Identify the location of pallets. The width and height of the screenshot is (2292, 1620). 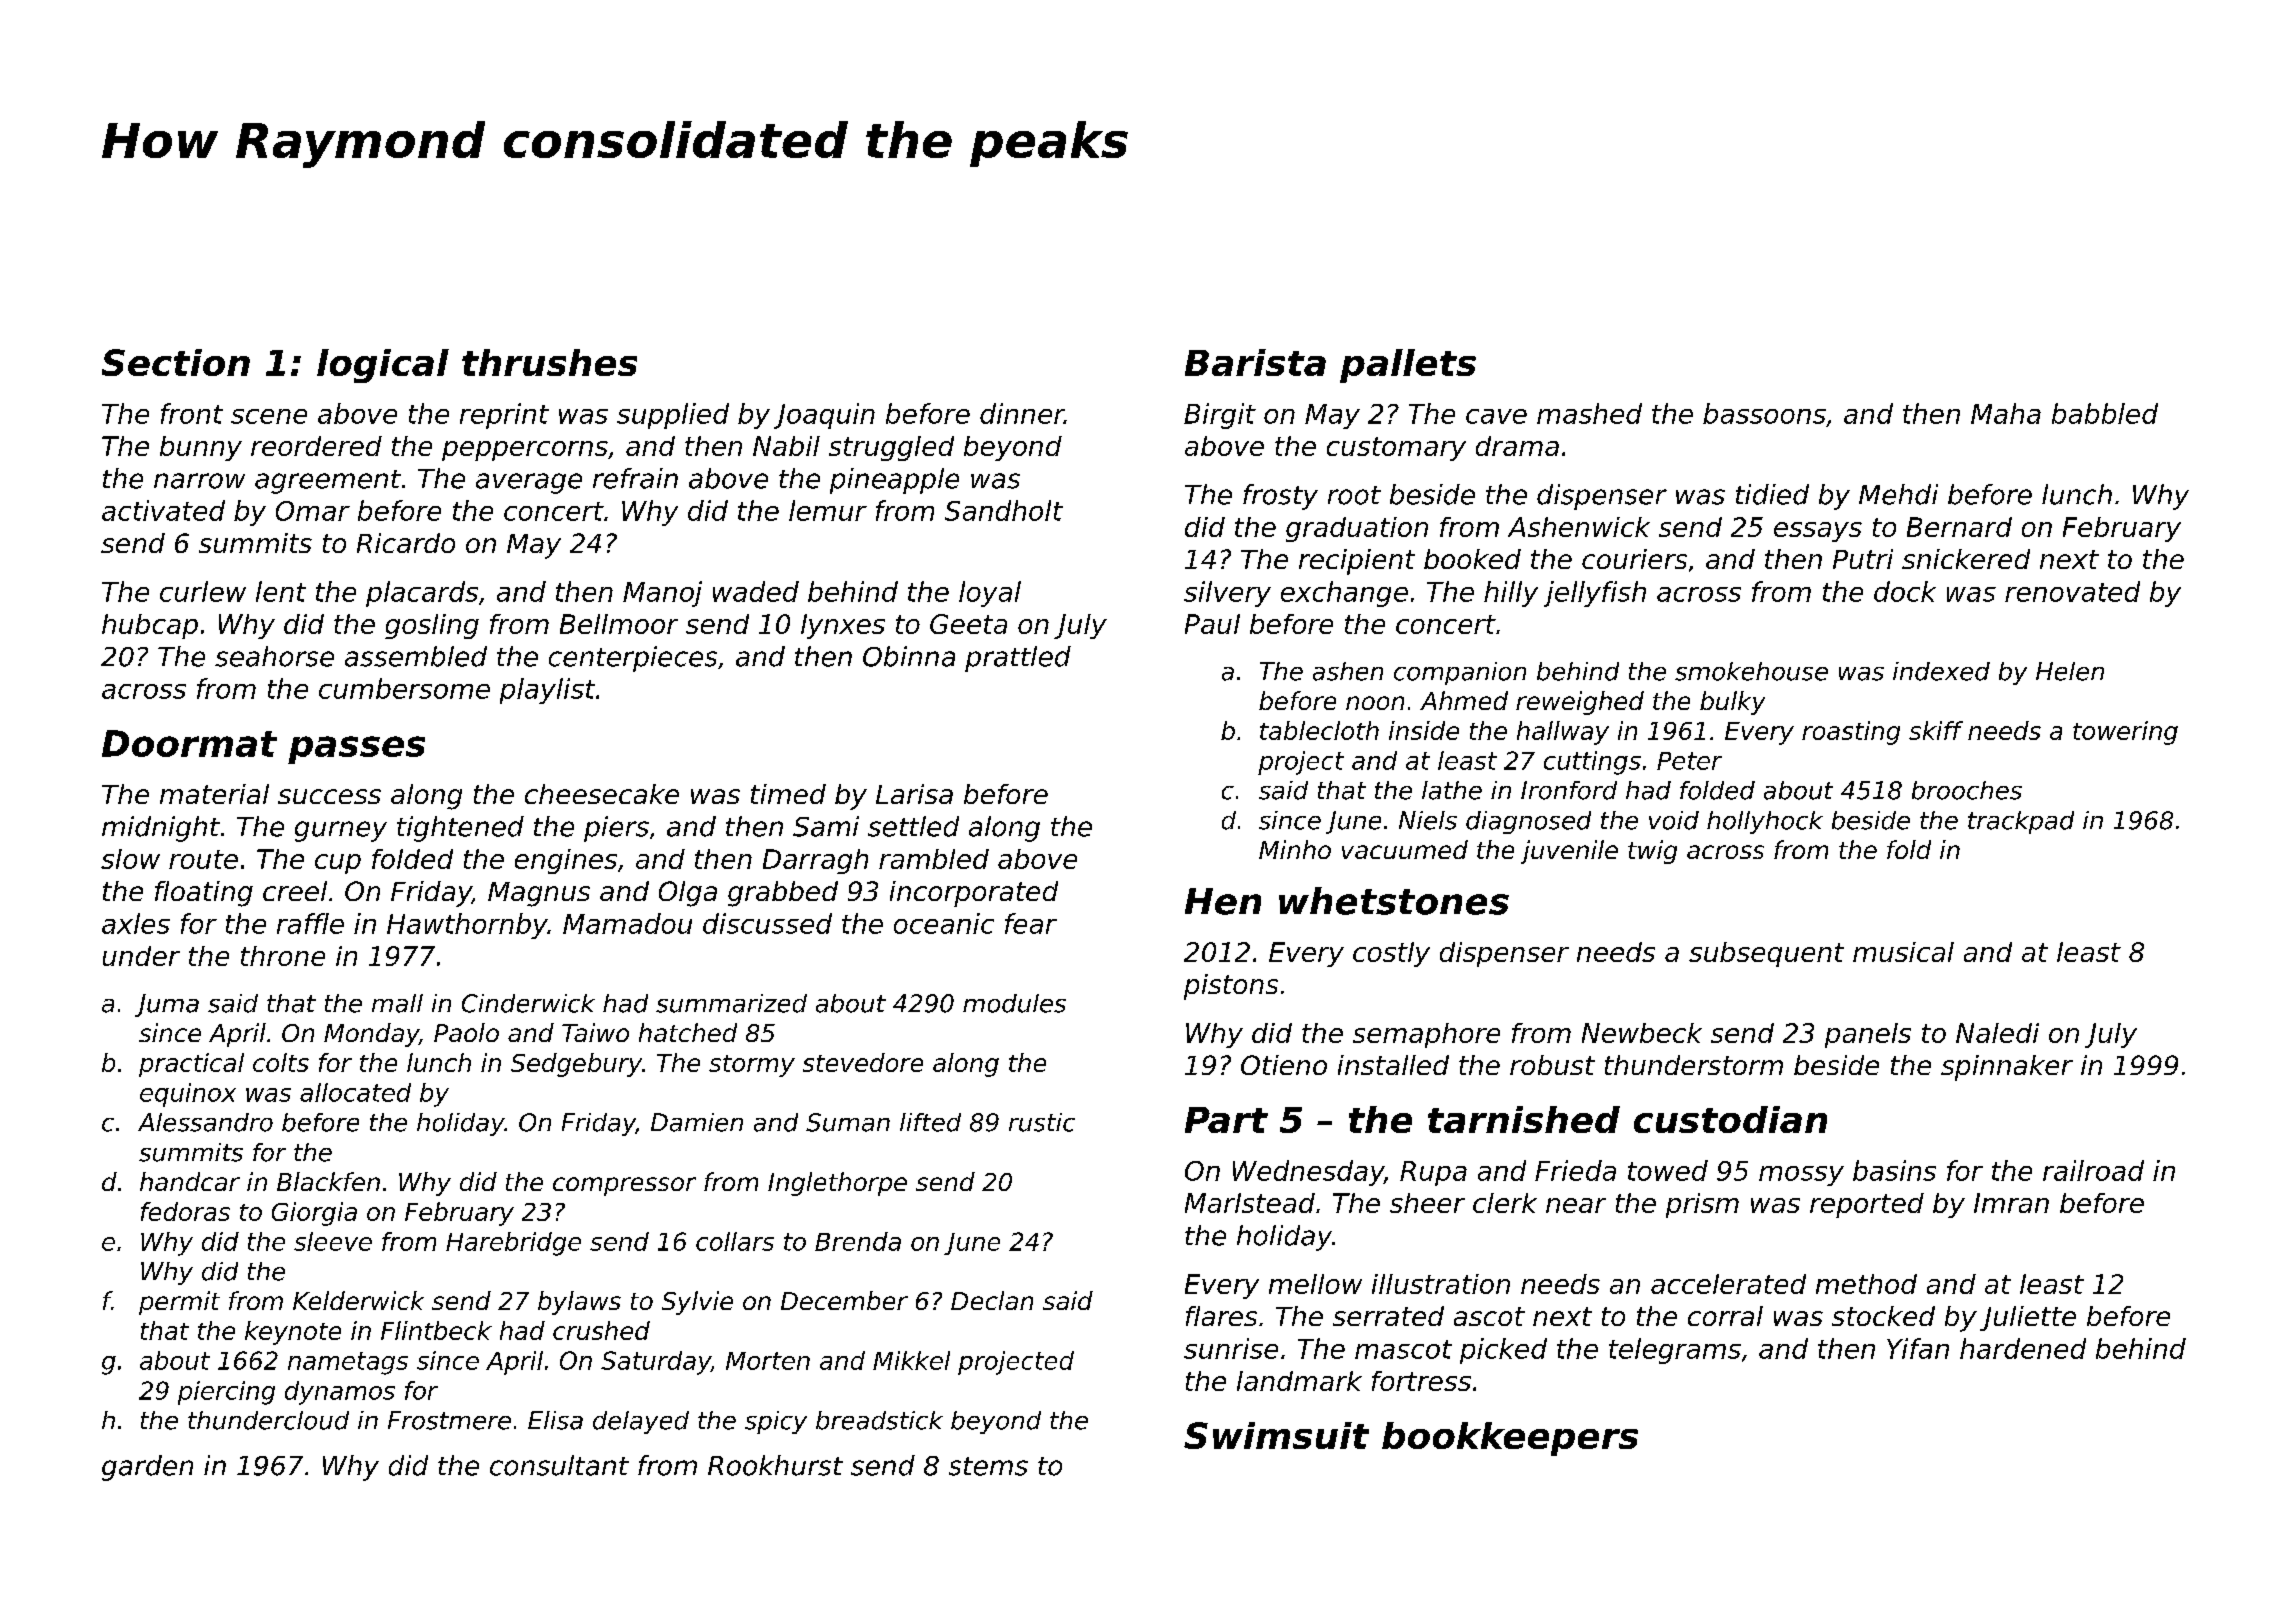
(1408, 366).
